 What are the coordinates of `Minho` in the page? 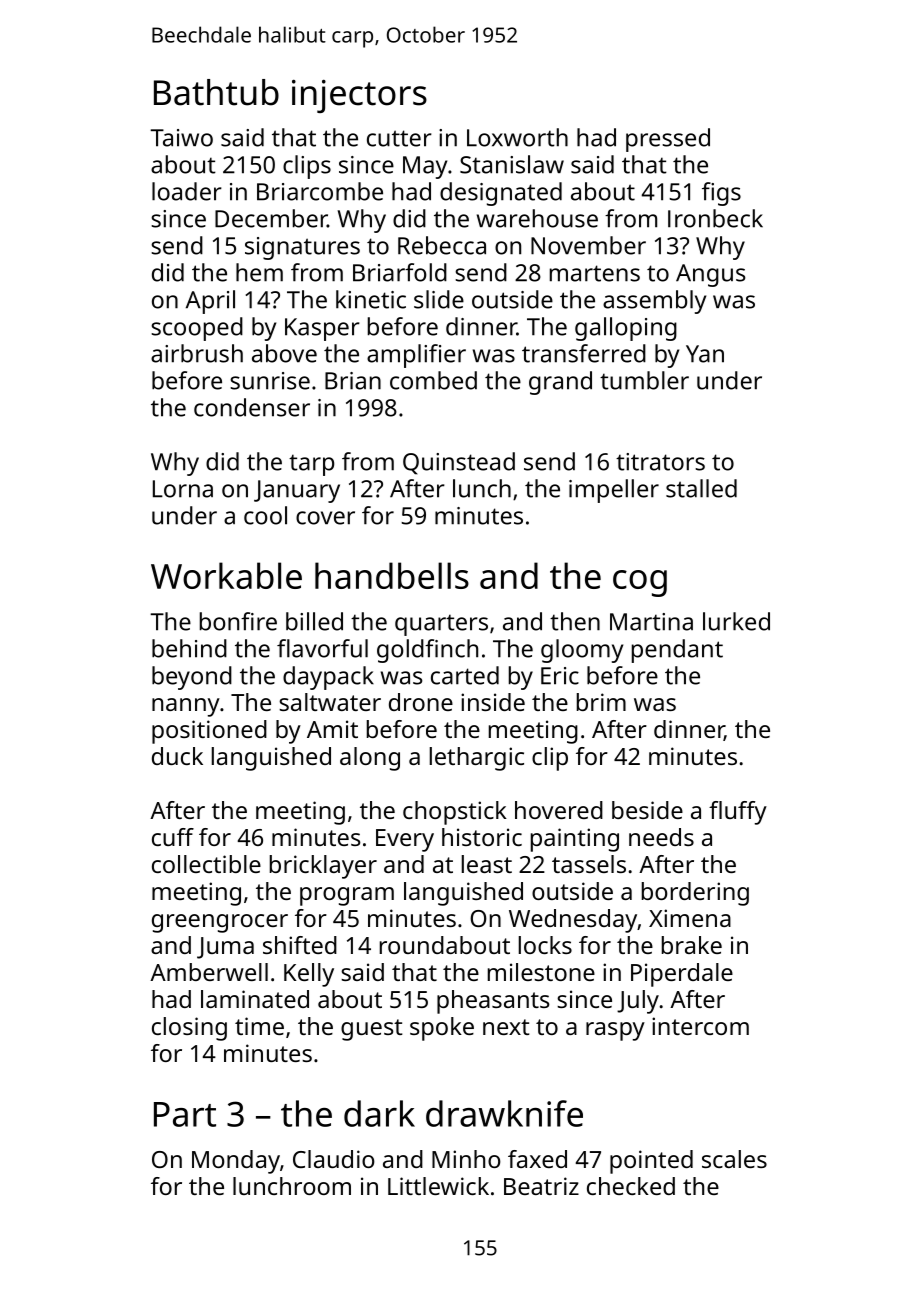 It's located at (466, 1159).
